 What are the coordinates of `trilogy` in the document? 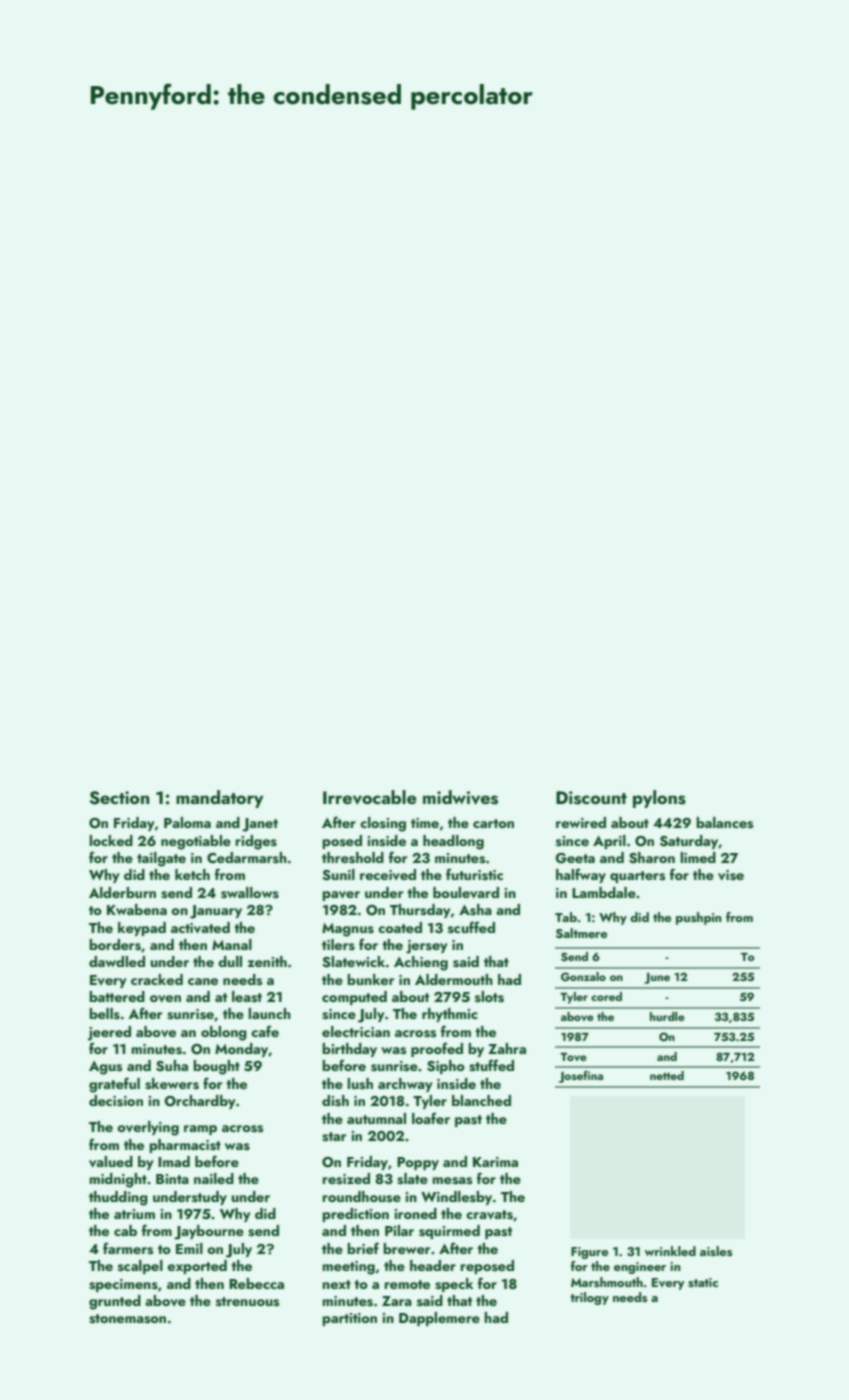 It's located at (589, 1298).
